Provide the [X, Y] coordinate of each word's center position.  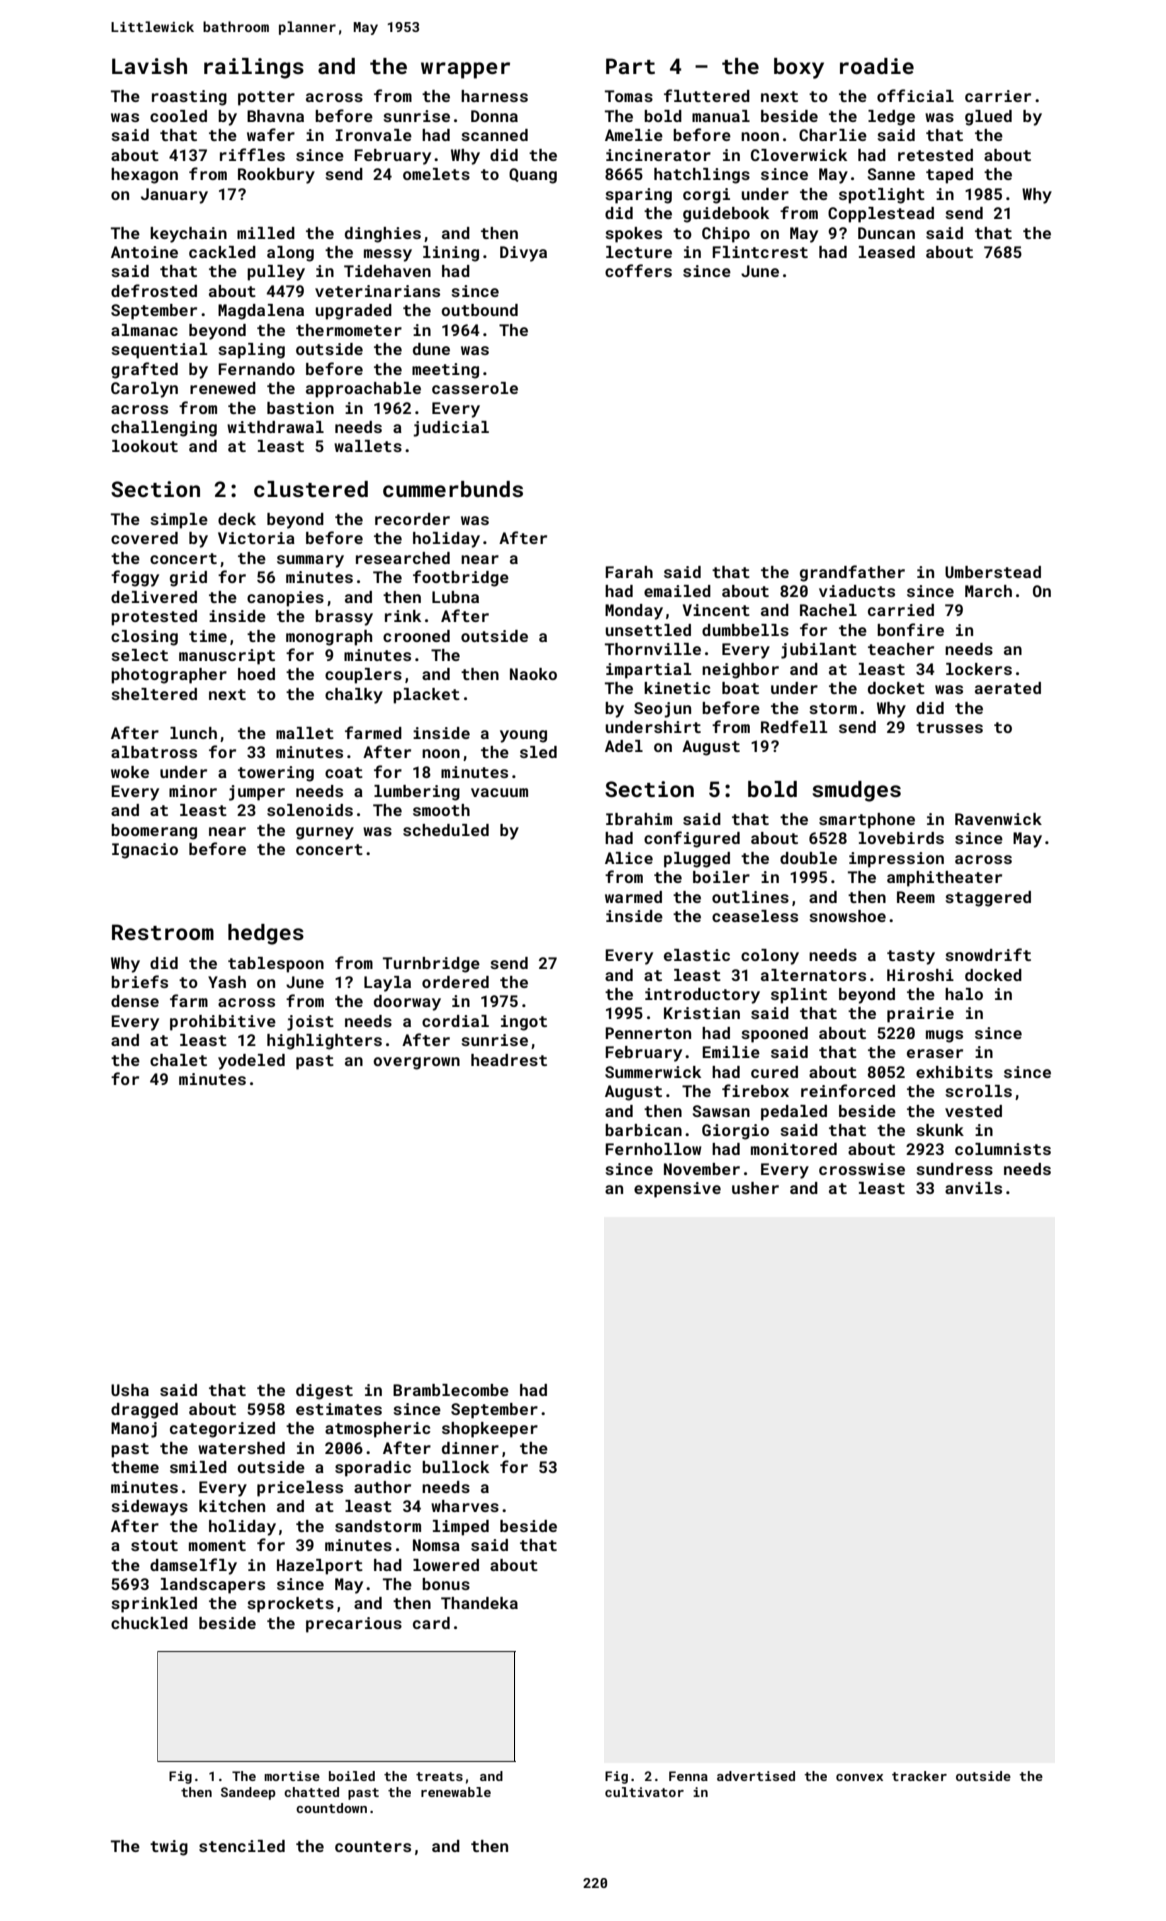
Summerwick [653, 1072]
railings [254, 68]
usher [755, 1188]
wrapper [465, 70]
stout [154, 1545]
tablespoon [276, 965]
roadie [877, 66]
